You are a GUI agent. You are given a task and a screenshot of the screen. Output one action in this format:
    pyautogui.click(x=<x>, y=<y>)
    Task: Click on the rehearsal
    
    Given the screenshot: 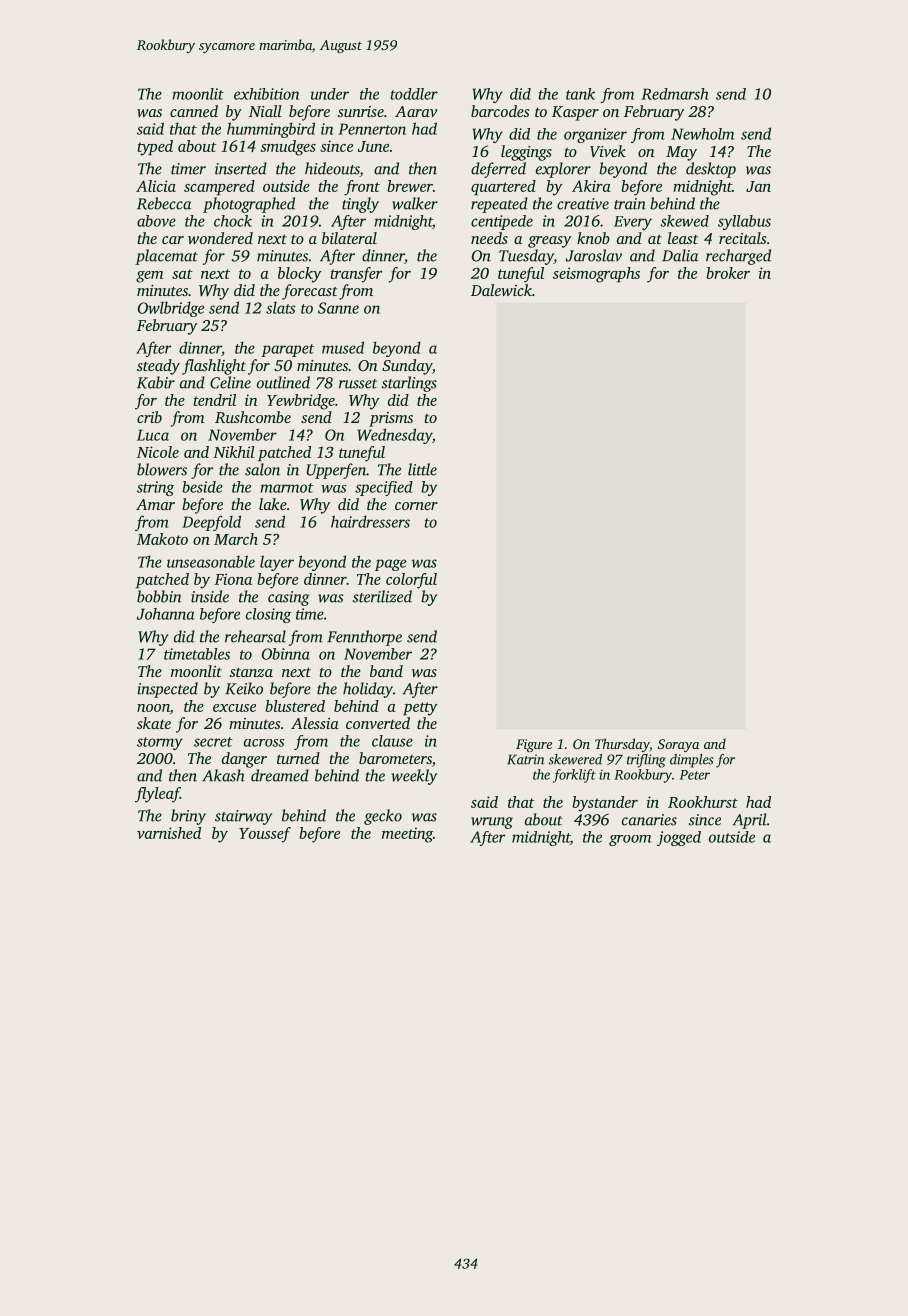 What is the action you would take?
    pyautogui.click(x=255, y=636)
